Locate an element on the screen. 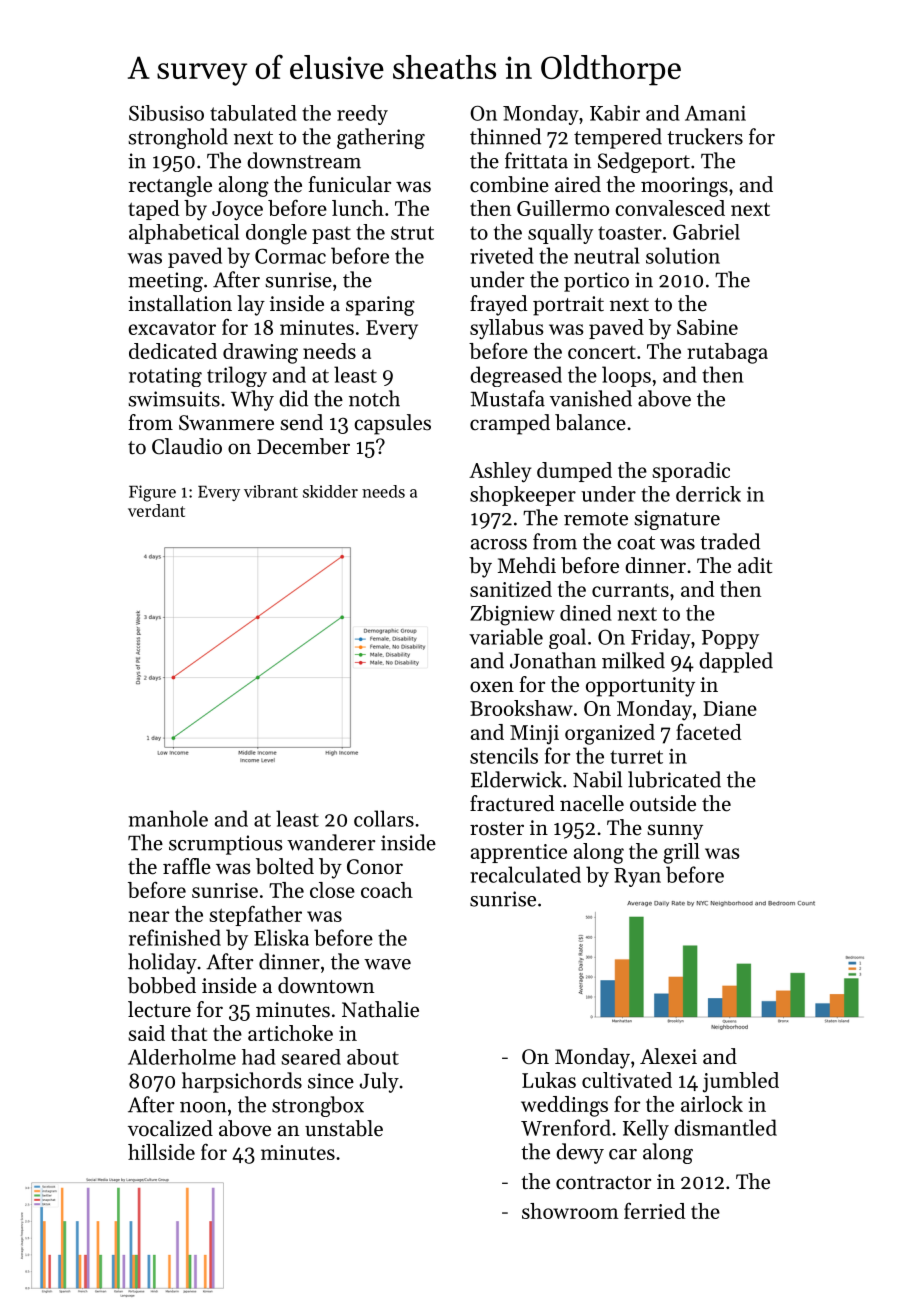 The image size is (908, 1316). currants is located at coordinates (630, 590).
